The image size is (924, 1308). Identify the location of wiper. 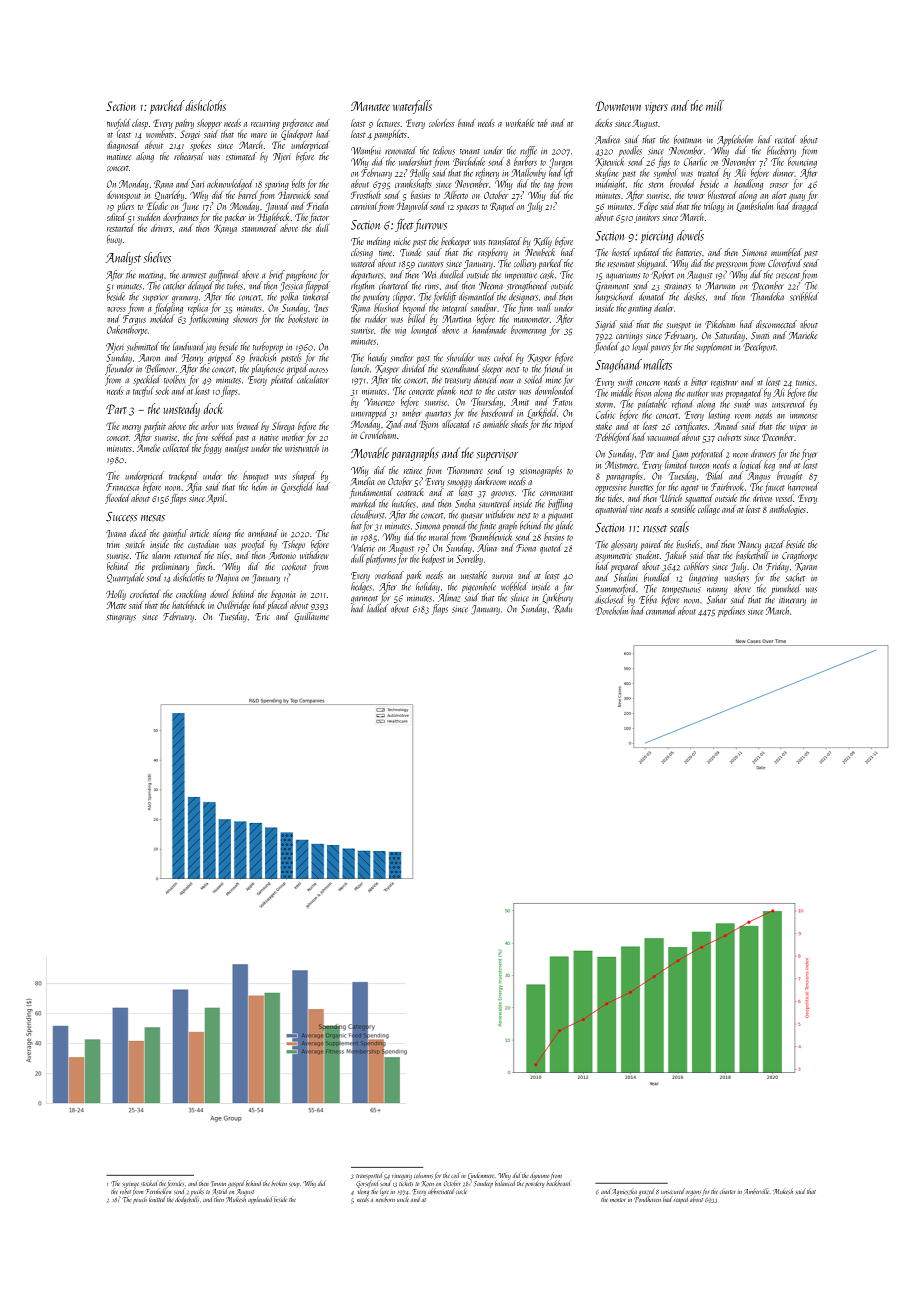
(798, 427).
